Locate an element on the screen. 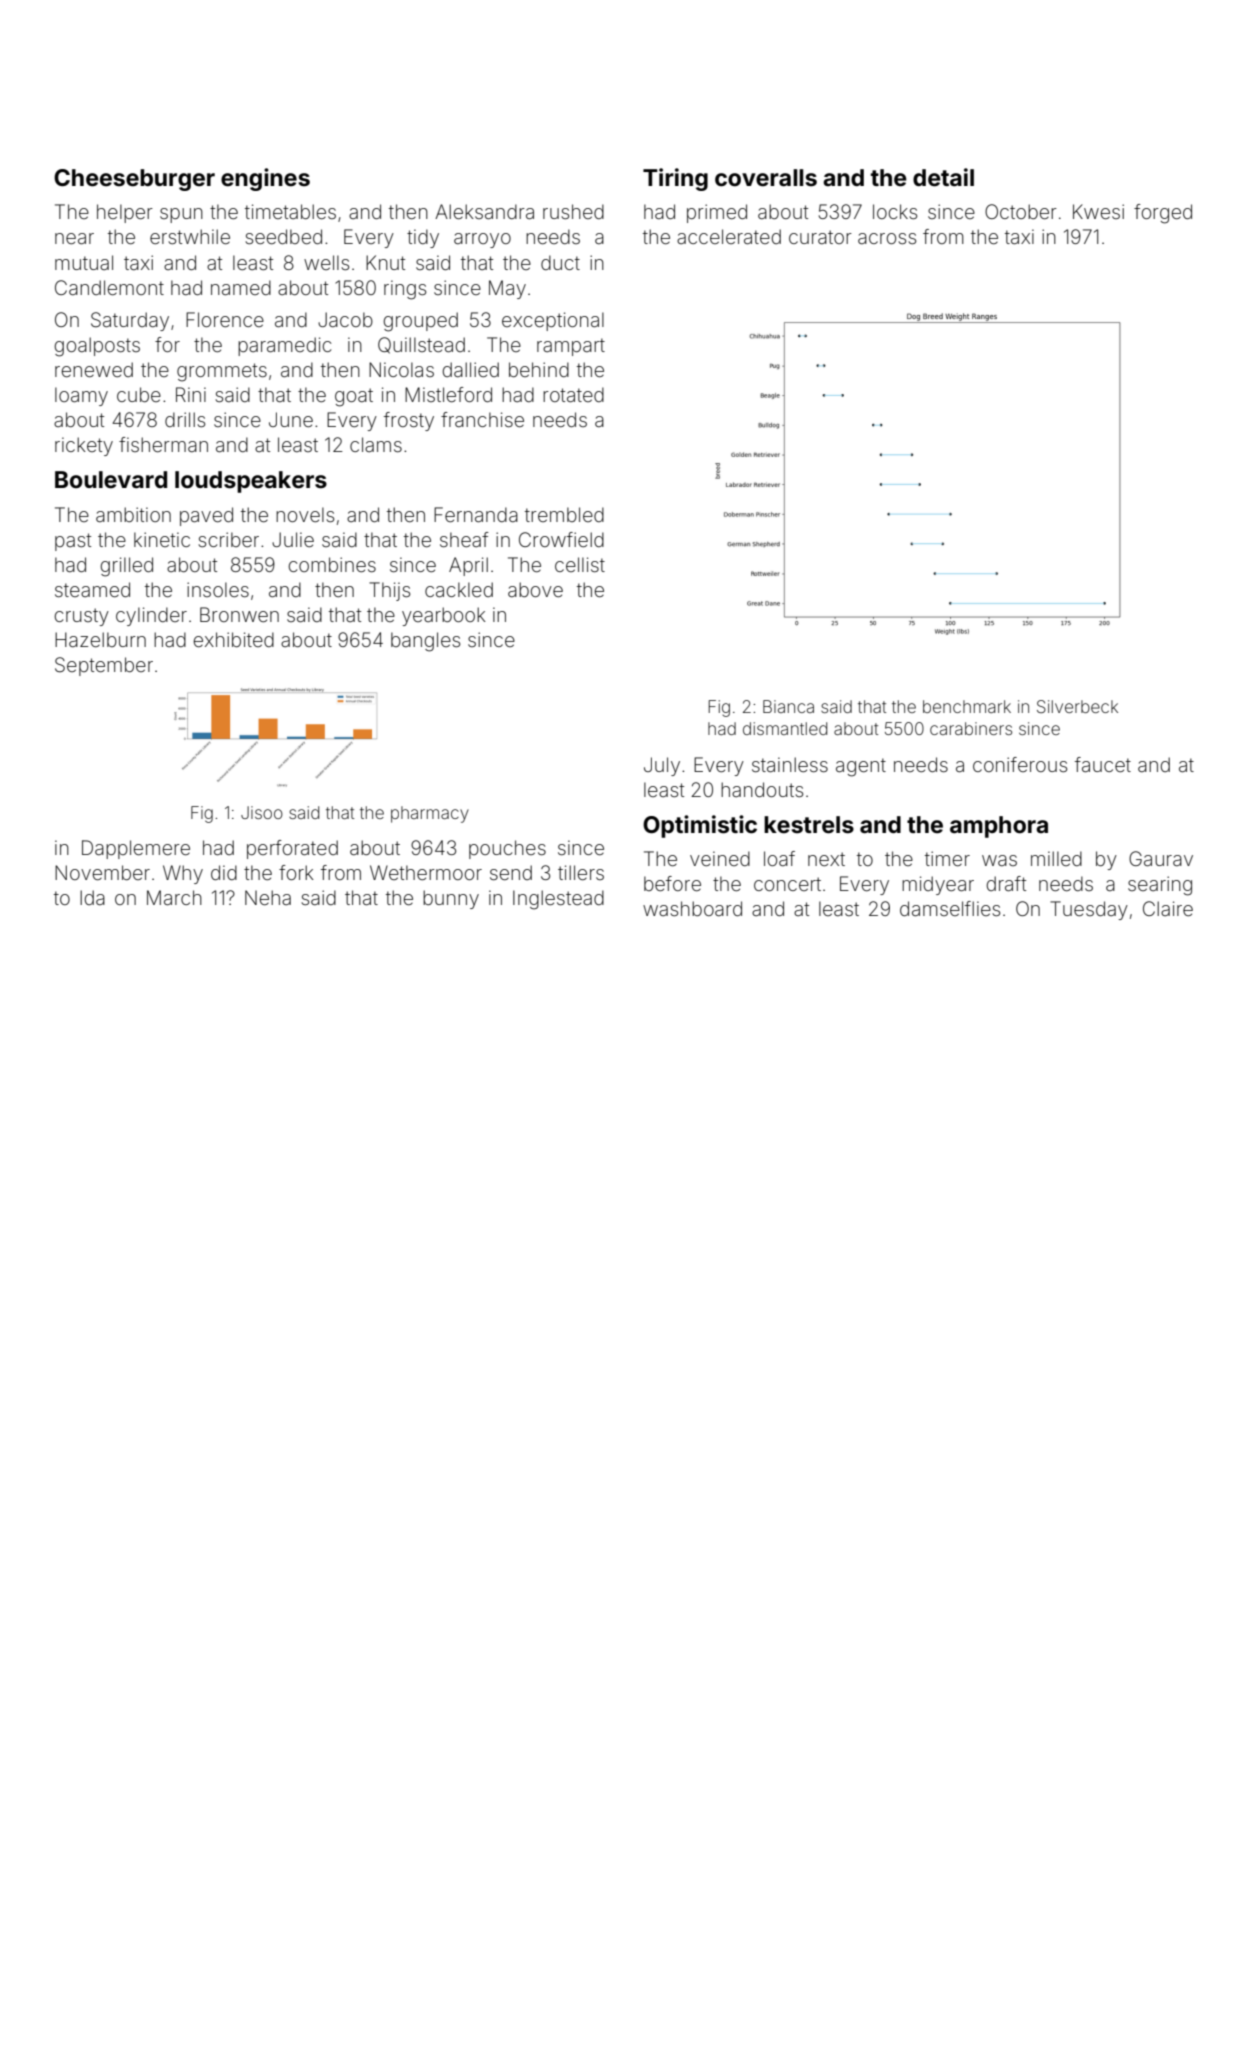 The width and height of the screenshot is (1248, 2056). Neha is located at coordinates (268, 897).
